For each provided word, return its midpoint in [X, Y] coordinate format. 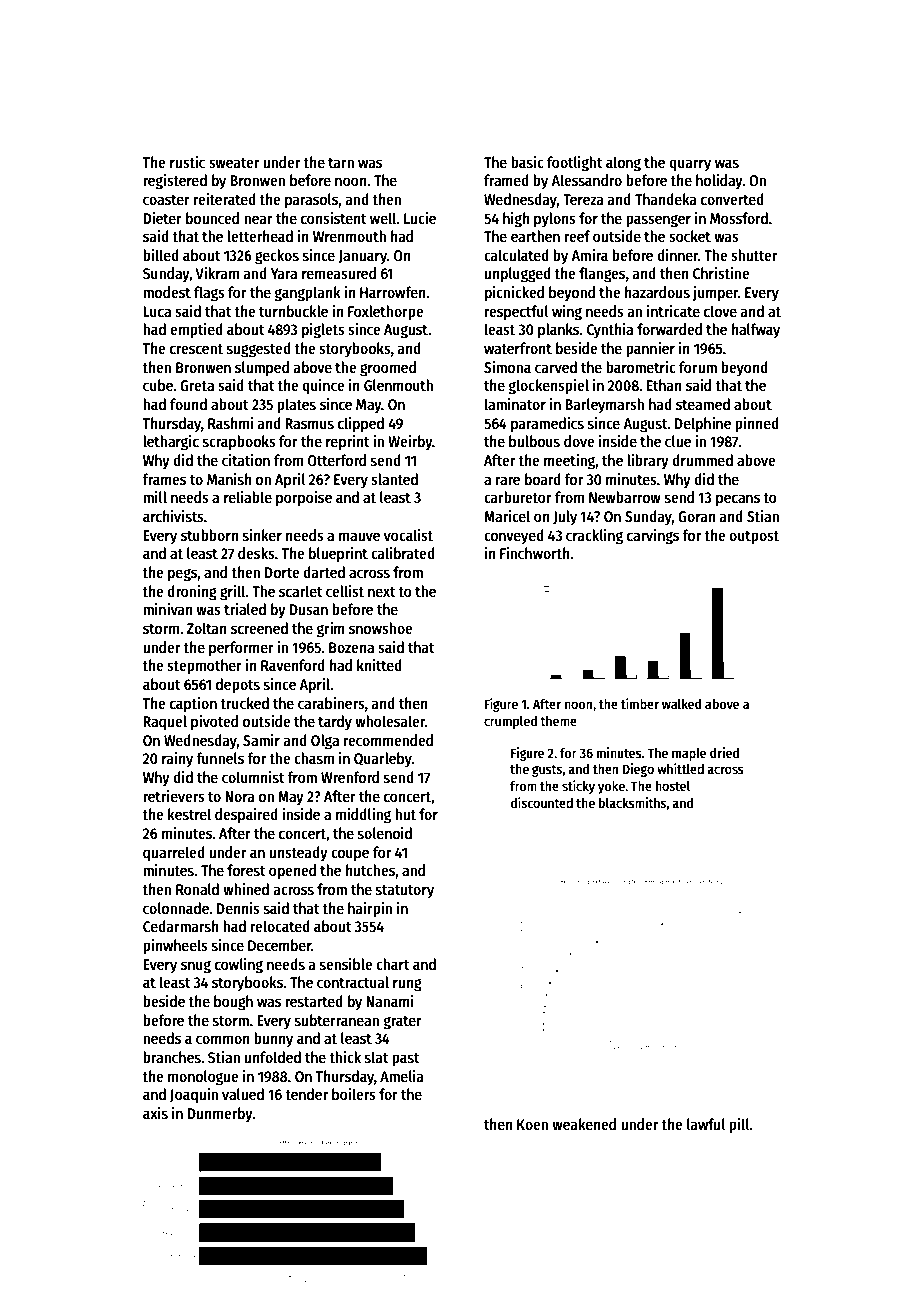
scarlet [300, 591]
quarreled [174, 854]
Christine [721, 273]
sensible [346, 964]
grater [402, 1023]
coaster [166, 200]
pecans [738, 500]
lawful [706, 1124]
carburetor [518, 497]
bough [233, 1003]
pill [739, 1126]
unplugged [518, 275]
